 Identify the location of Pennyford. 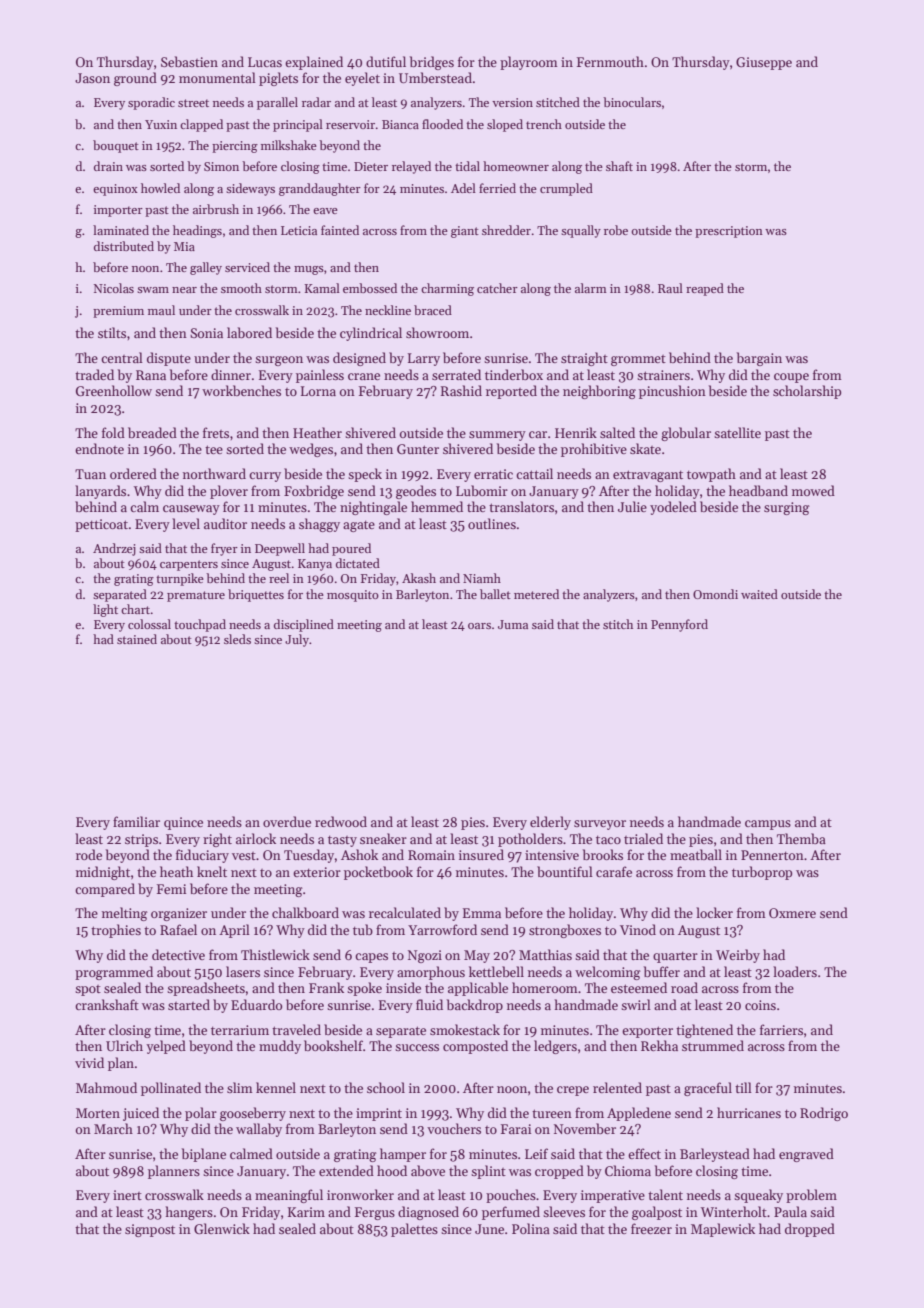
(679, 625).
